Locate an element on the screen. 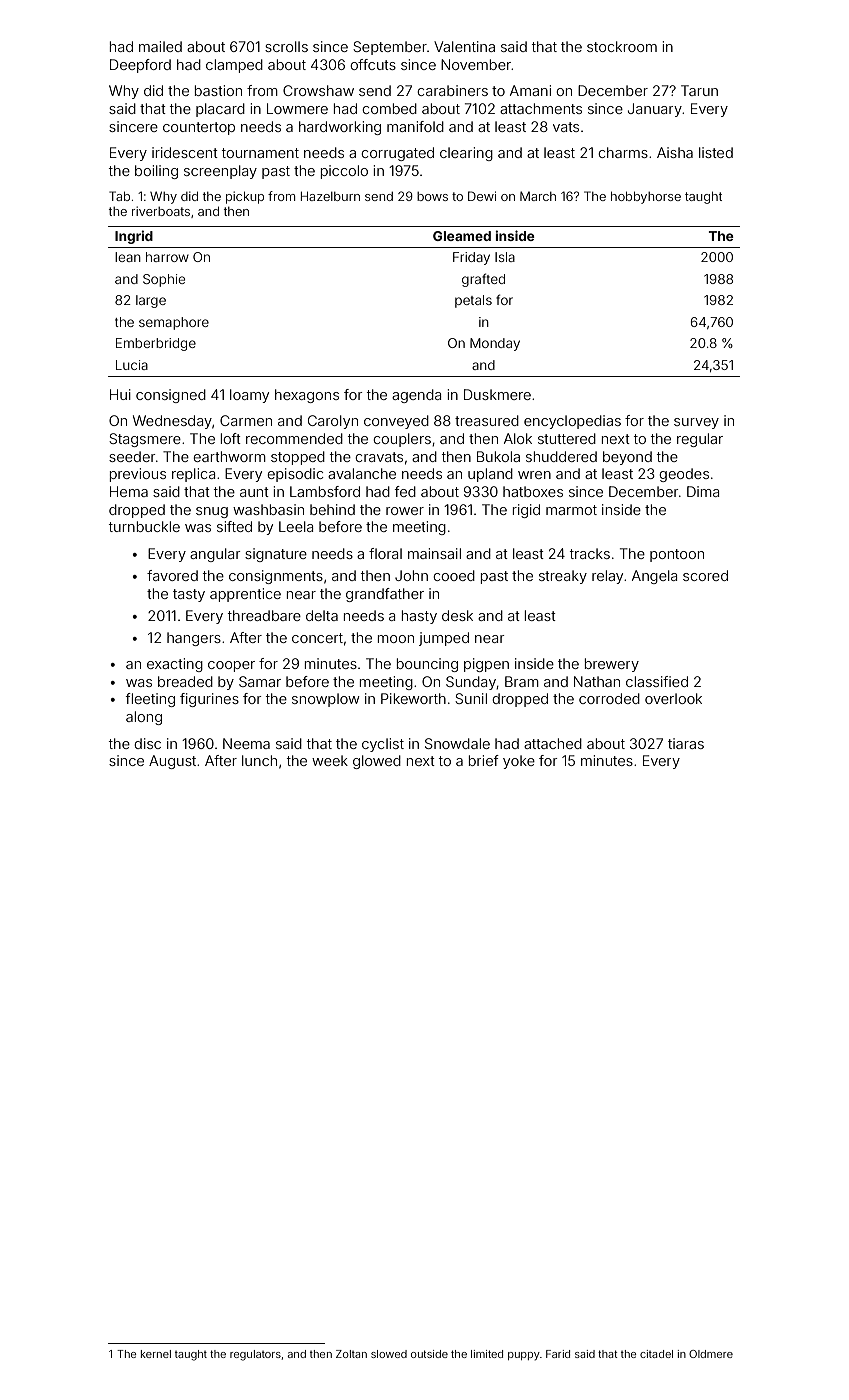  listed is located at coordinates (716, 152).
